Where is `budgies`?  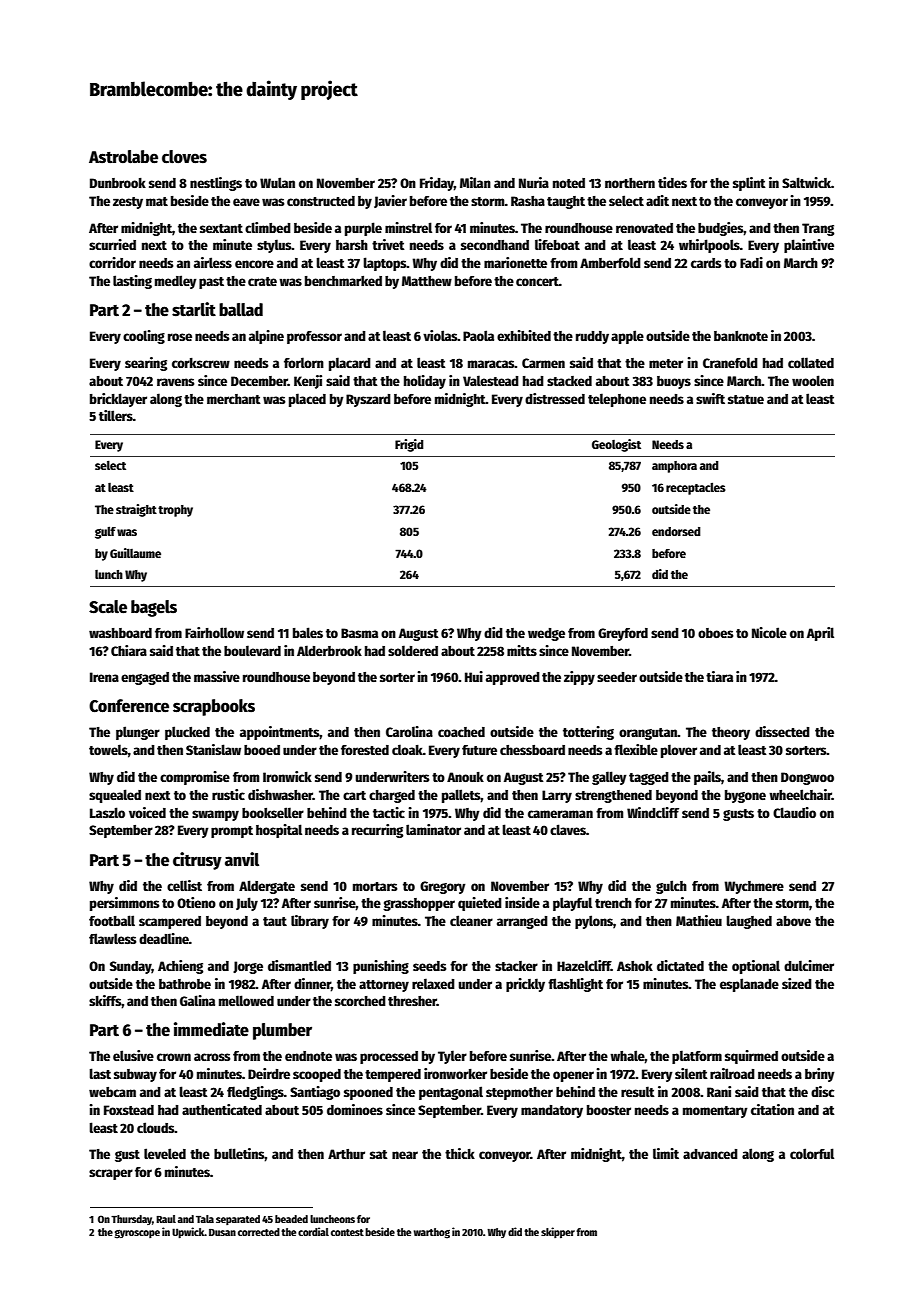
budgies is located at coordinates (721, 229).
